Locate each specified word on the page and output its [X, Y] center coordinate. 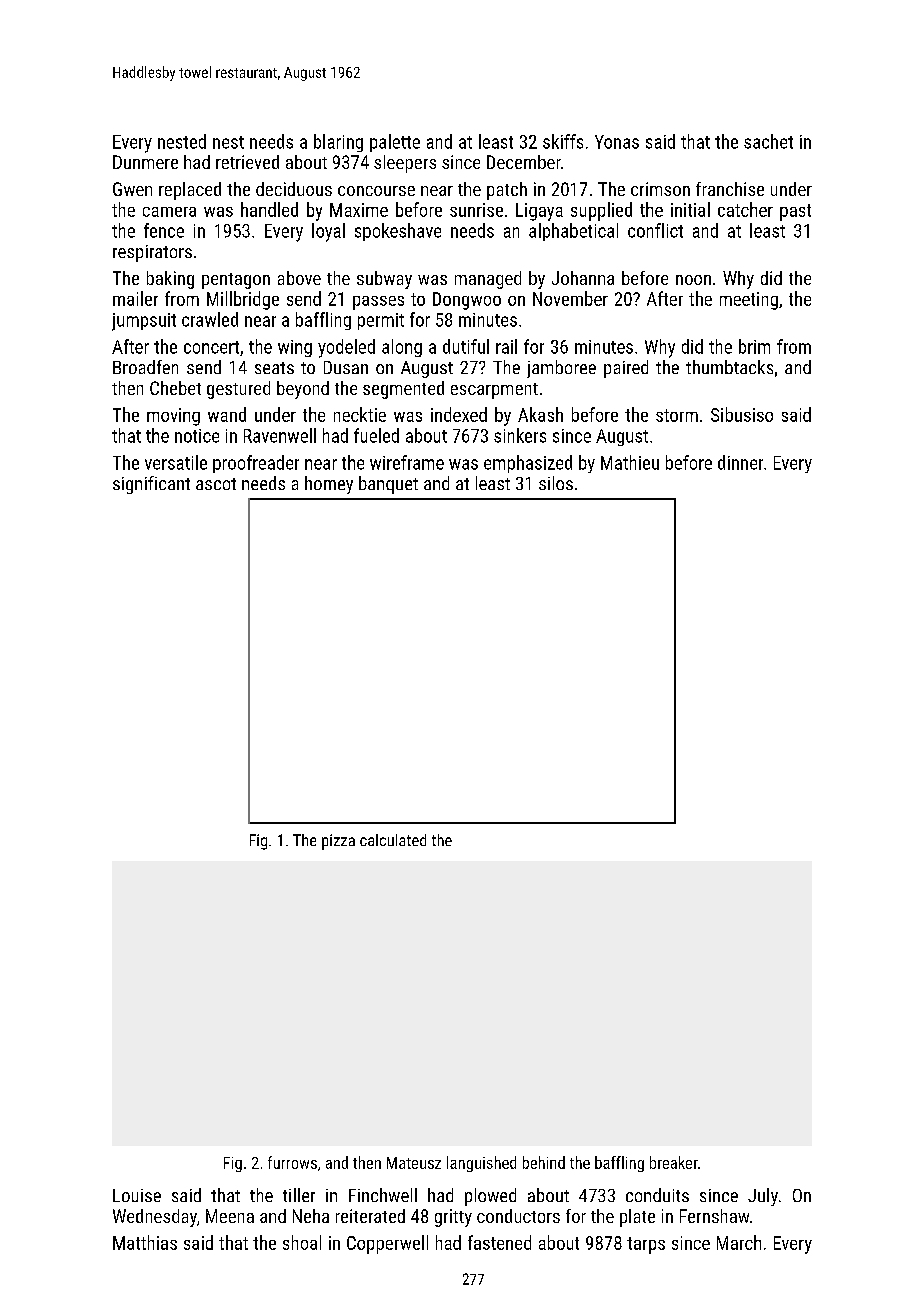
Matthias [145, 1242]
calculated [393, 840]
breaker [674, 1162]
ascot [216, 484]
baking [170, 280]
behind [544, 1162]
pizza [338, 842]
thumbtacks [729, 367]
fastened [499, 1242]
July [763, 1197]
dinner [740, 462]
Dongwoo [467, 301]
